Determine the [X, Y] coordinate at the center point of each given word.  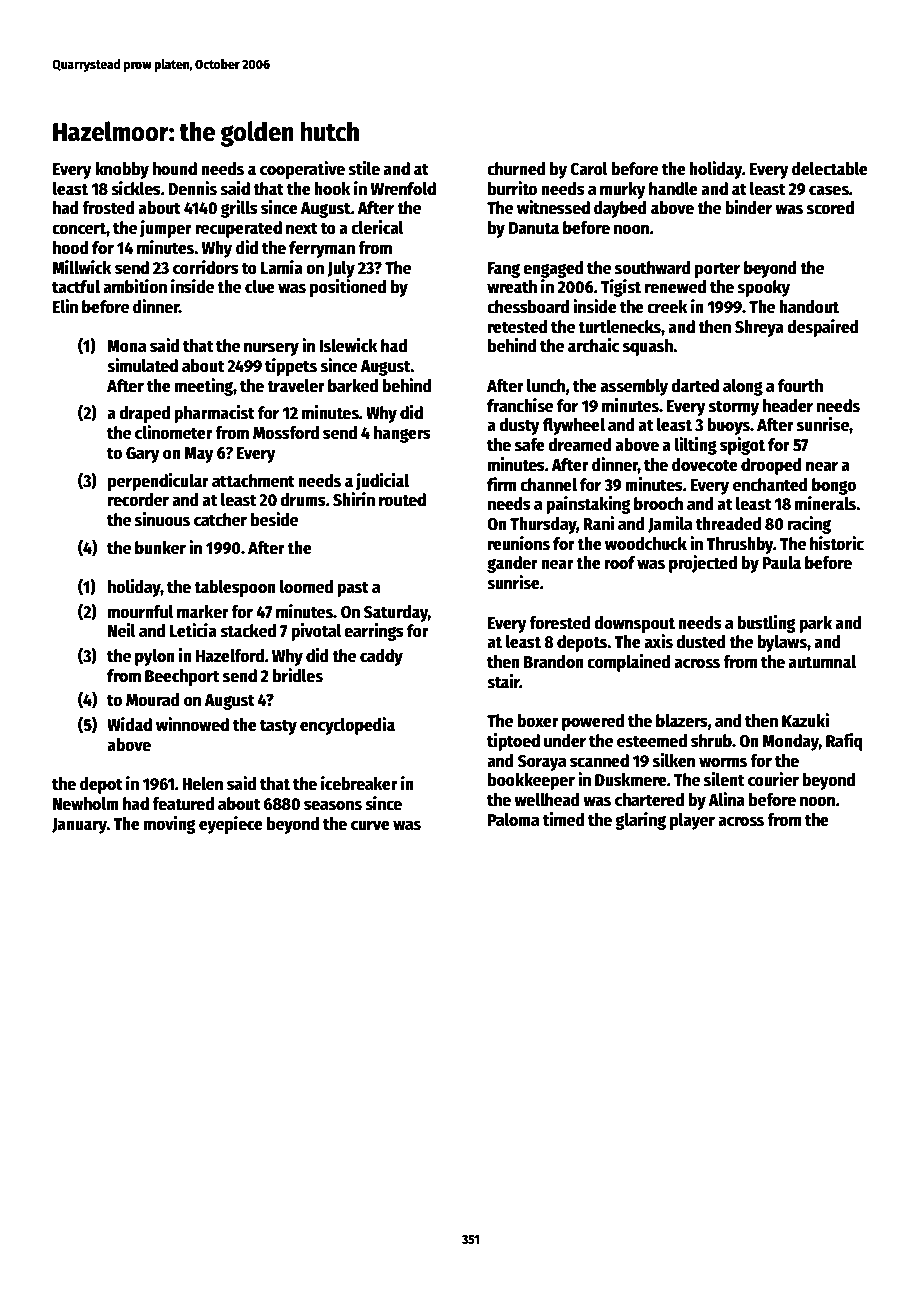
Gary [143, 455]
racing [809, 525]
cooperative [302, 170]
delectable [830, 169]
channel [548, 485]
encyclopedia [347, 726]
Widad [129, 724]
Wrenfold [403, 189]
